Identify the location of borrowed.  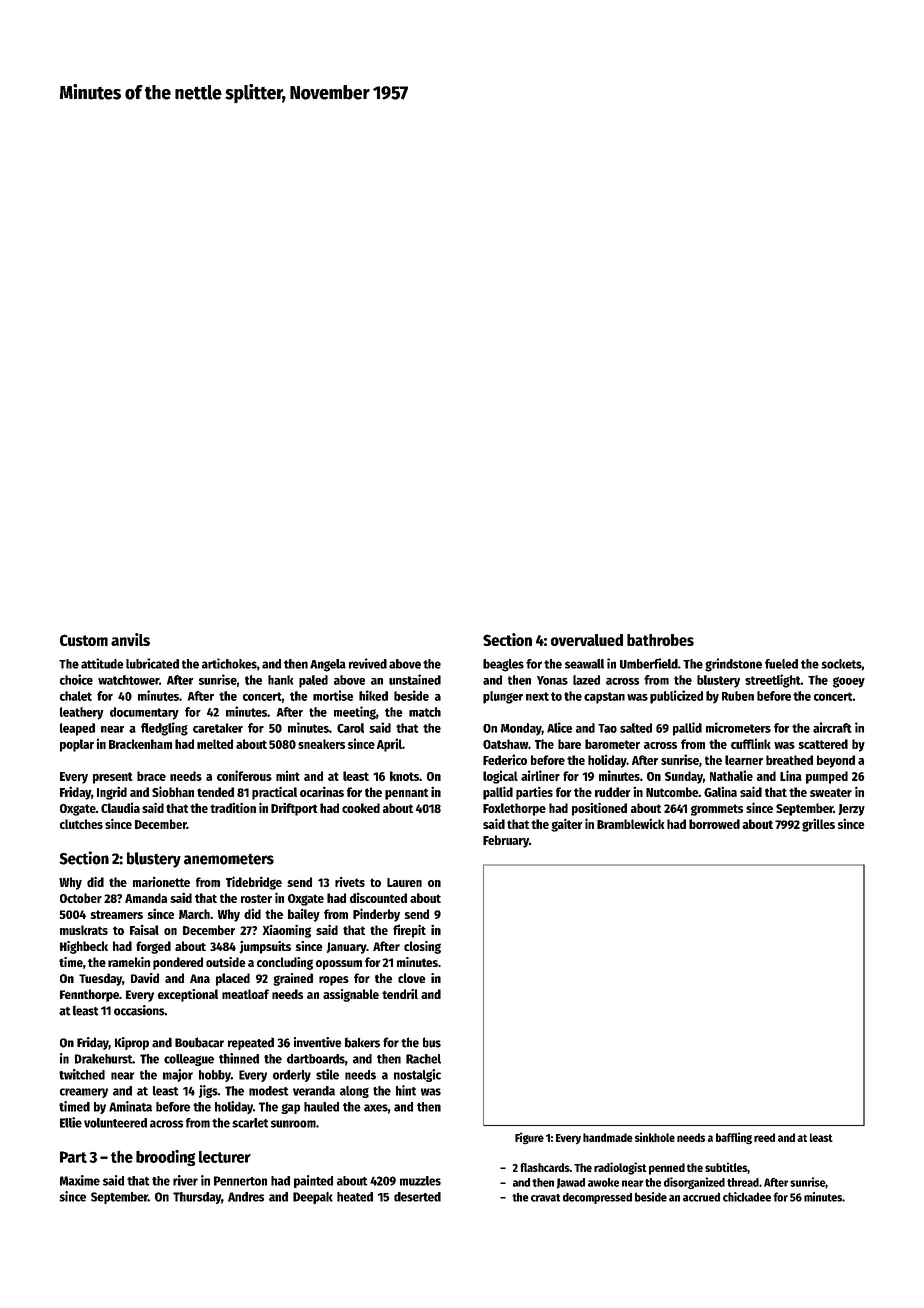
(714, 824).
